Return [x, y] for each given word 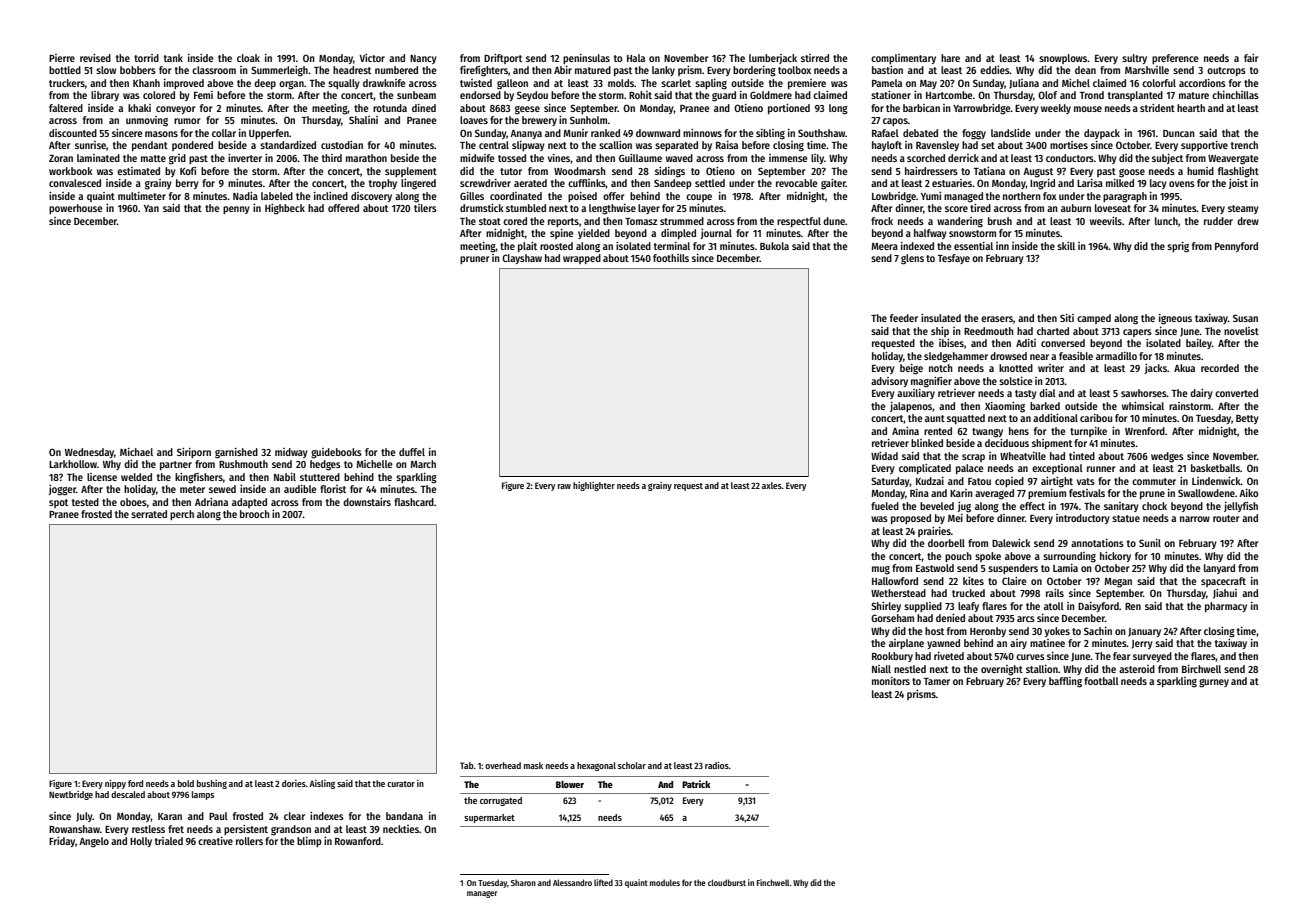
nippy [115, 784]
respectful [799, 222]
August [1038, 173]
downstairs [367, 502]
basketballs [1215, 468]
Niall [881, 669]
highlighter [594, 486]
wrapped [582, 259]
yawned [943, 644]
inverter [245, 158]
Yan [151, 208]
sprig [1178, 247]
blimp [309, 842]
